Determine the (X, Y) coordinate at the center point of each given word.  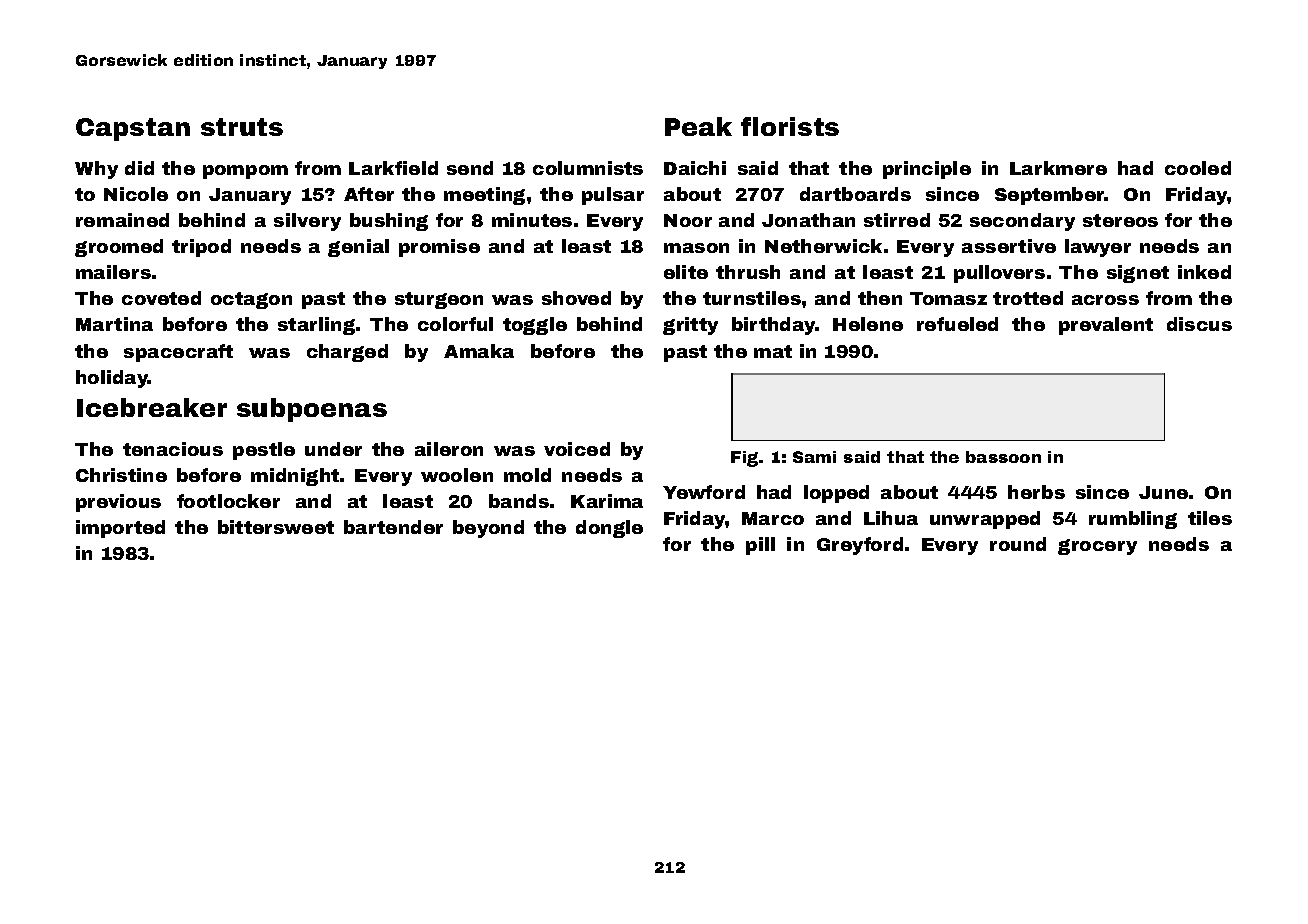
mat (773, 351)
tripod (201, 248)
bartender (393, 527)
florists (790, 126)
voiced (577, 449)
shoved (576, 298)
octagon (251, 300)
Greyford (860, 546)
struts (242, 127)
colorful (455, 324)
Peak (698, 126)
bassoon (1003, 457)
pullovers (999, 274)
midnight (295, 477)
